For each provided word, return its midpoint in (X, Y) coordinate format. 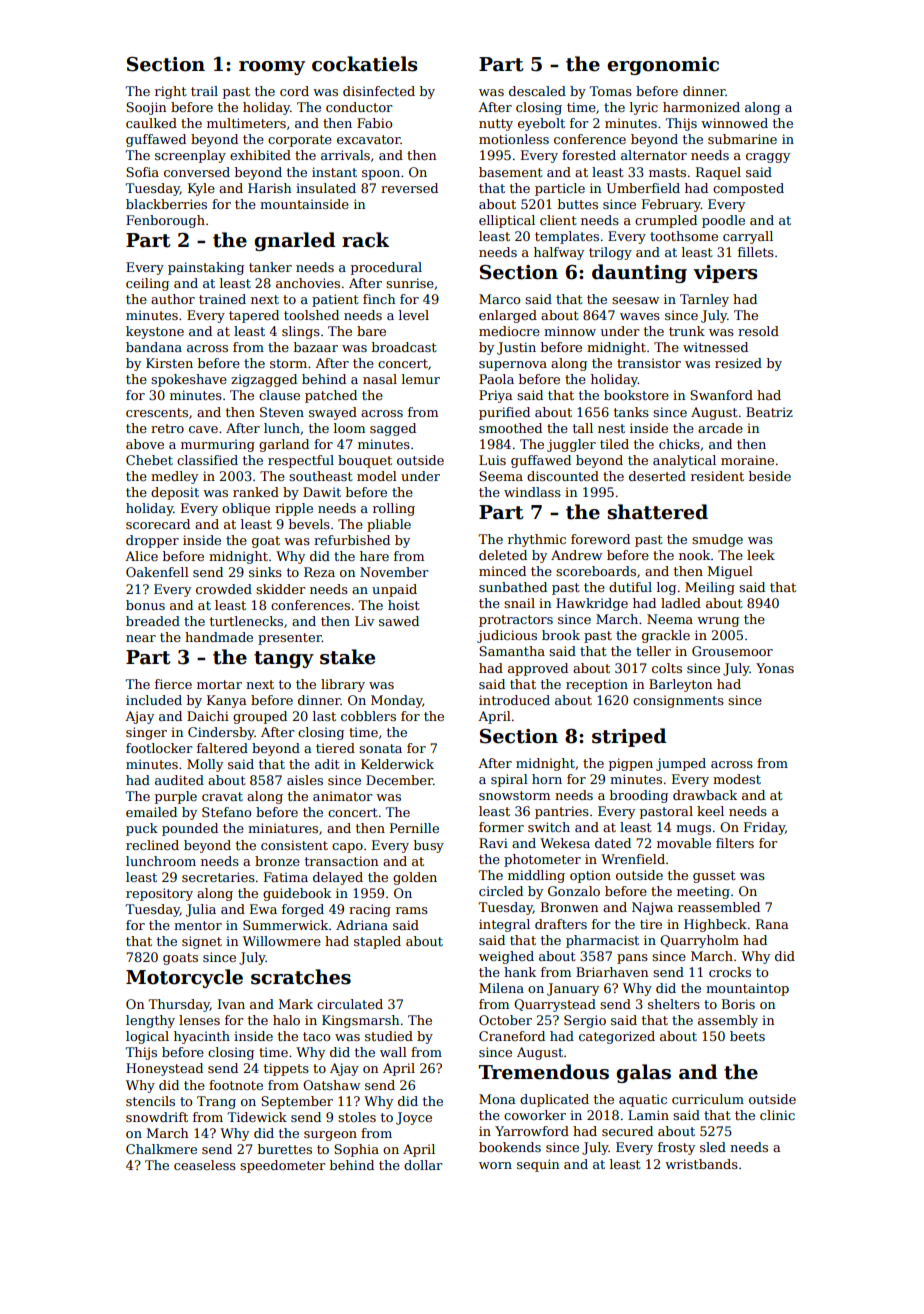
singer (146, 733)
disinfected (379, 91)
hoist (404, 605)
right (171, 92)
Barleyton (680, 685)
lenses (199, 1020)
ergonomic (663, 66)
